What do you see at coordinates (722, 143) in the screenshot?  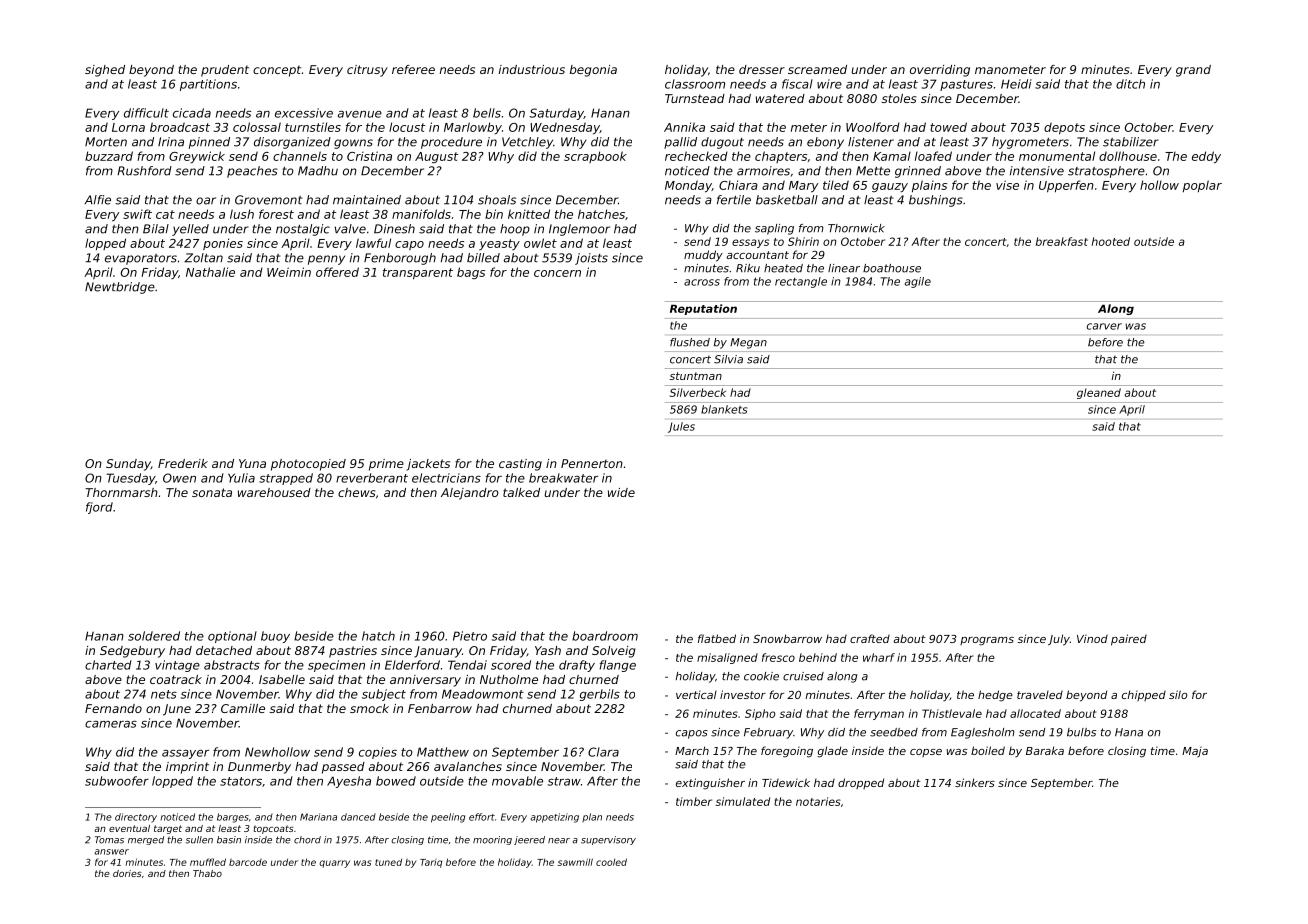 I see `dugout` at bounding box center [722, 143].
